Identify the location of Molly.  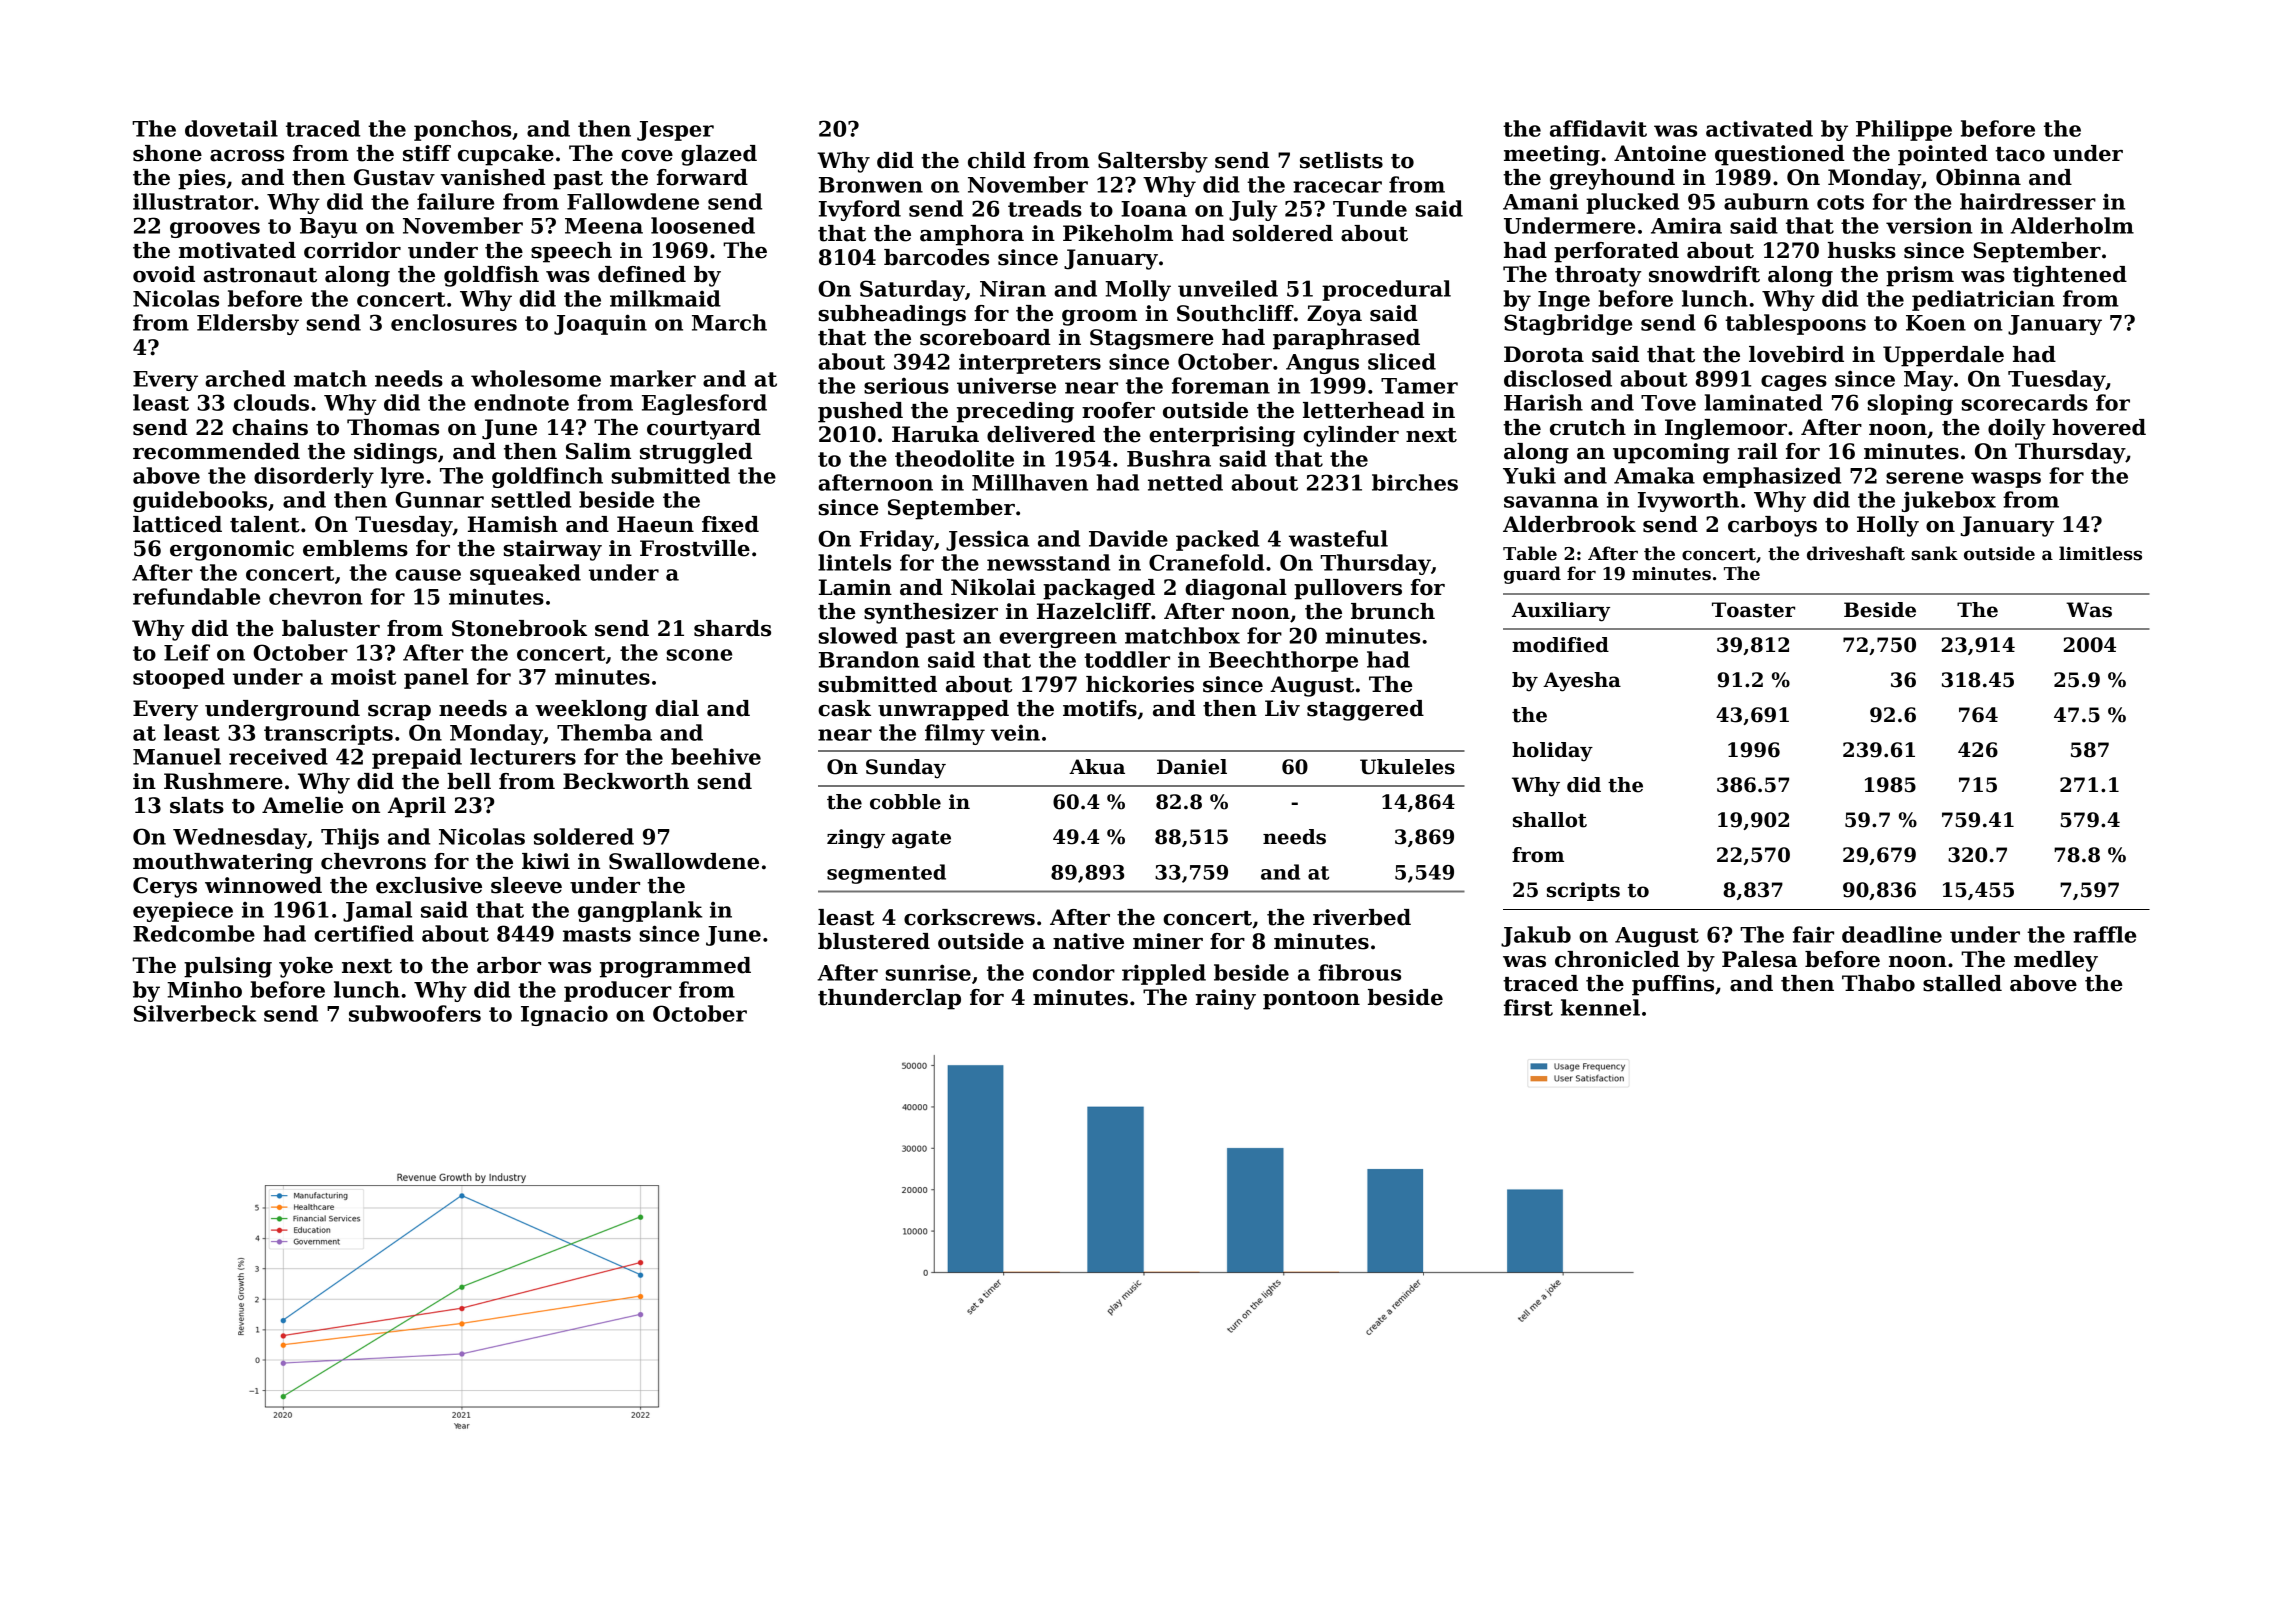
(1138, 290).
